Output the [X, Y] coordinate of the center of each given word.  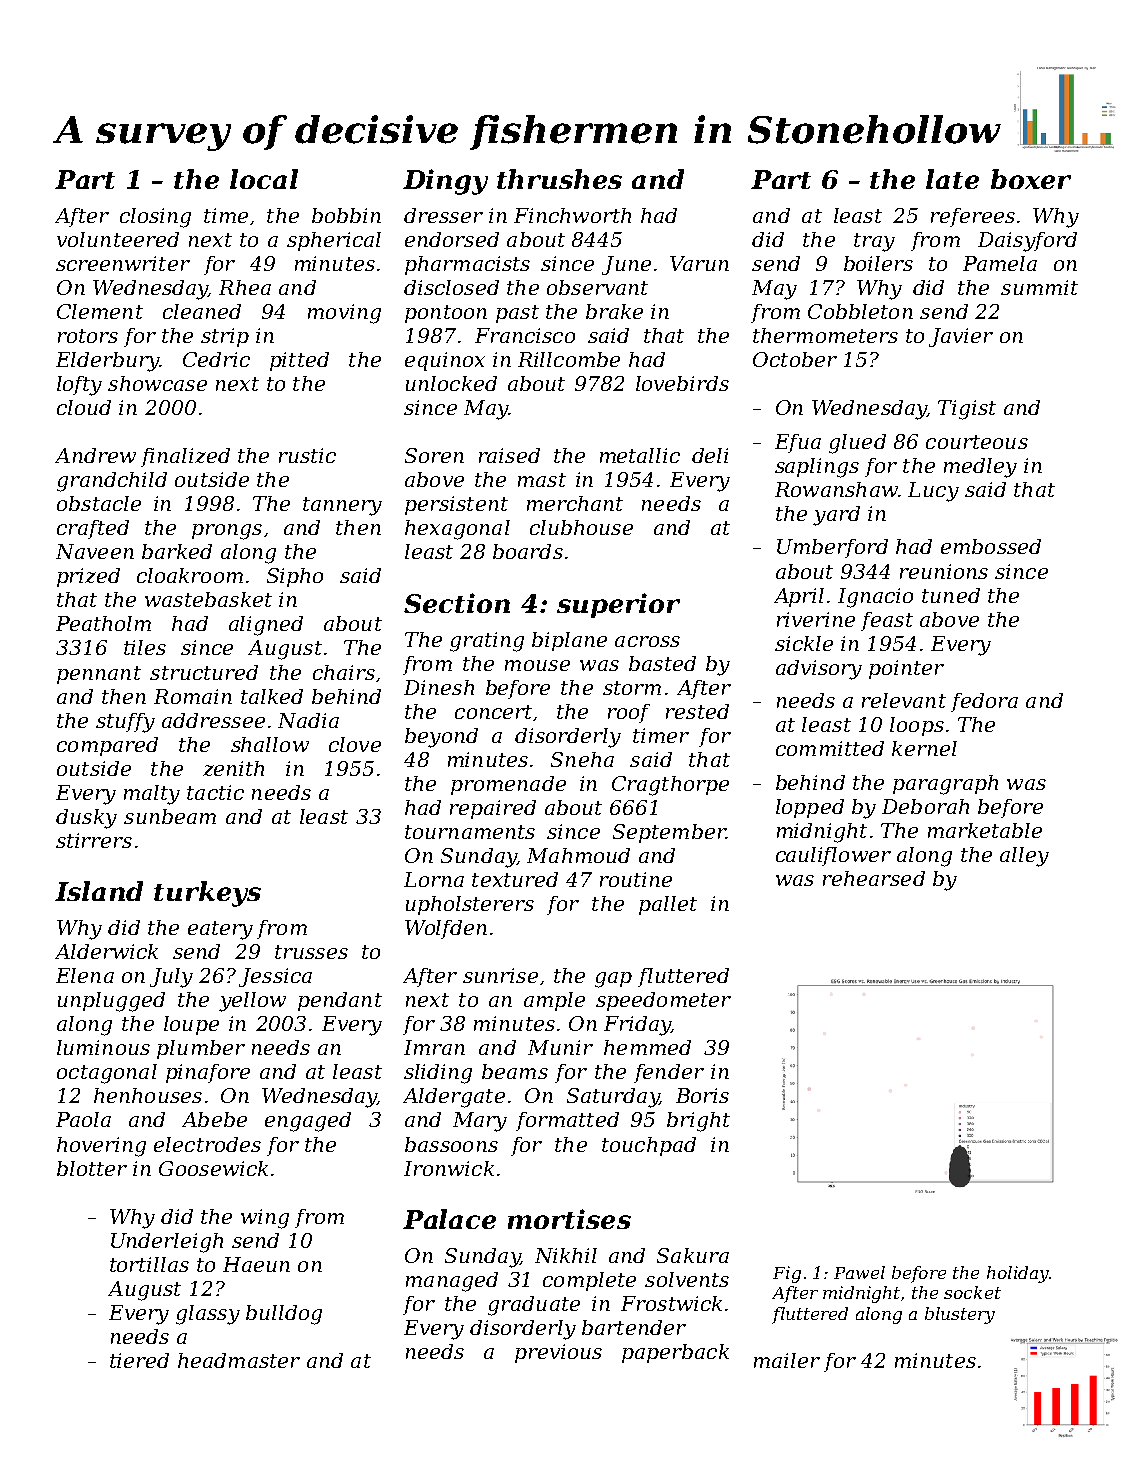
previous [558, 1353]
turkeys [207, 894]
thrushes [559, 179]
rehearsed [874, 878]
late [952, 179]
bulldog [284, 1315]
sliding [438, 1074]
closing [155, 218]
